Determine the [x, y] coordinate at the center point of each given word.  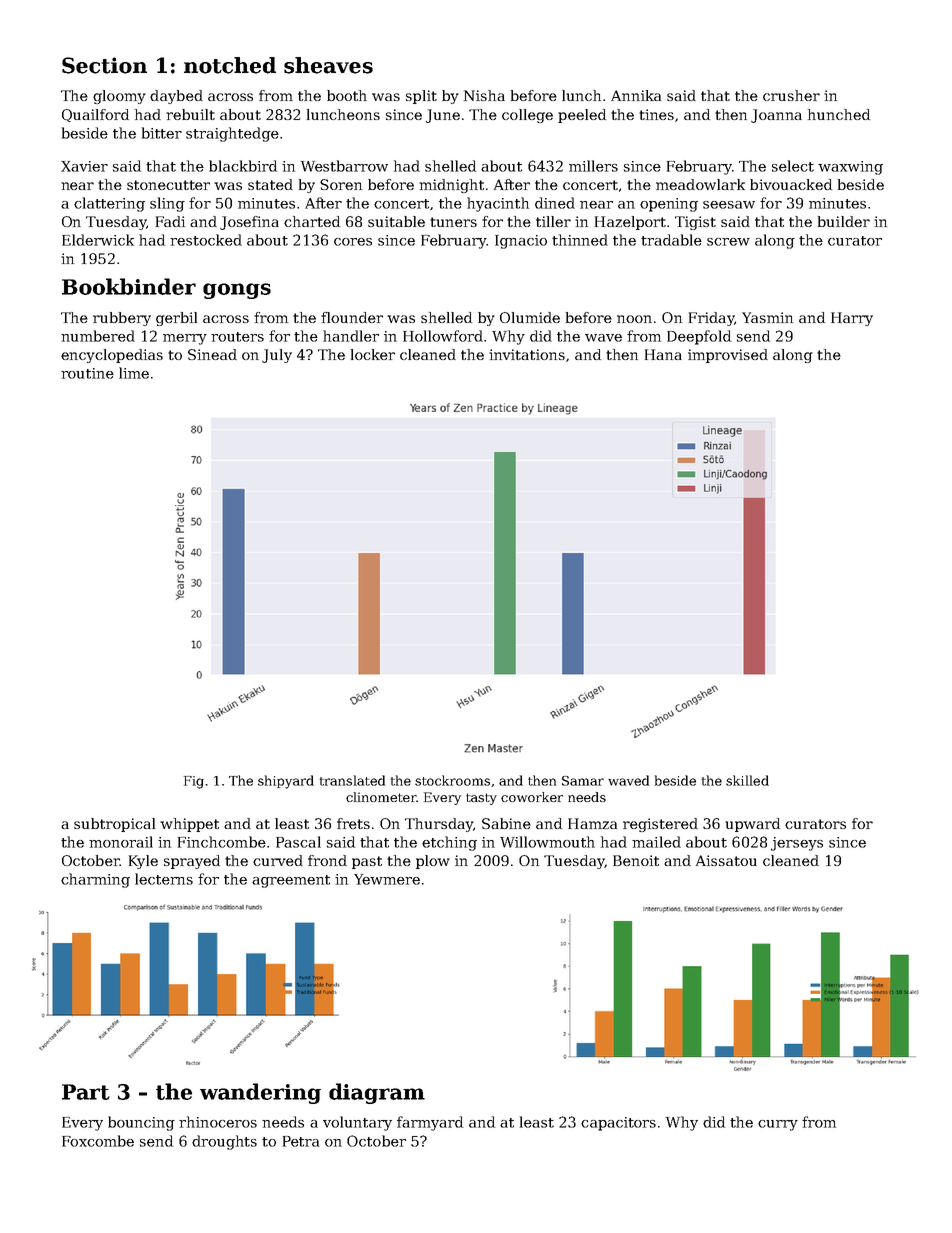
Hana [663, 354]
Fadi [170, 221]
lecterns [164, 879]
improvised [728, 356]
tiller [553, 221]
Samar [583, 781]
